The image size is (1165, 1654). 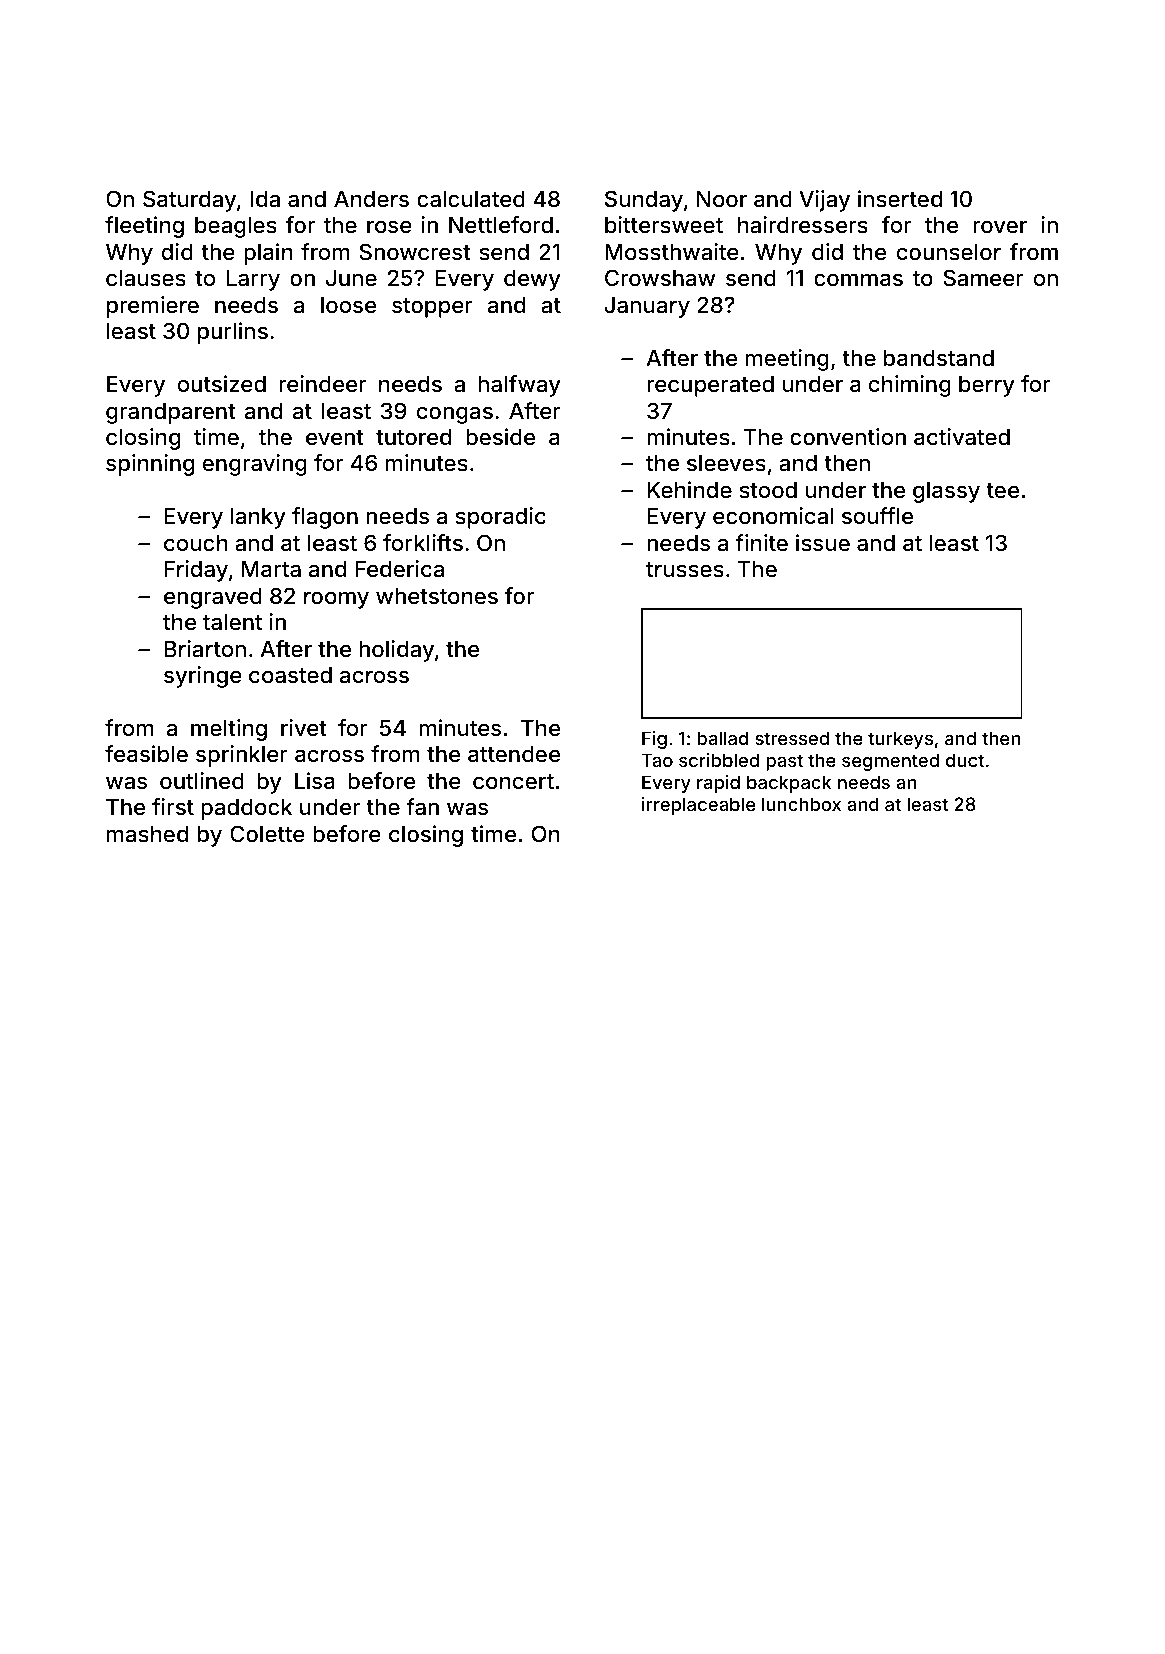 I want to click on Lisa, so click(x=315, y=781).
